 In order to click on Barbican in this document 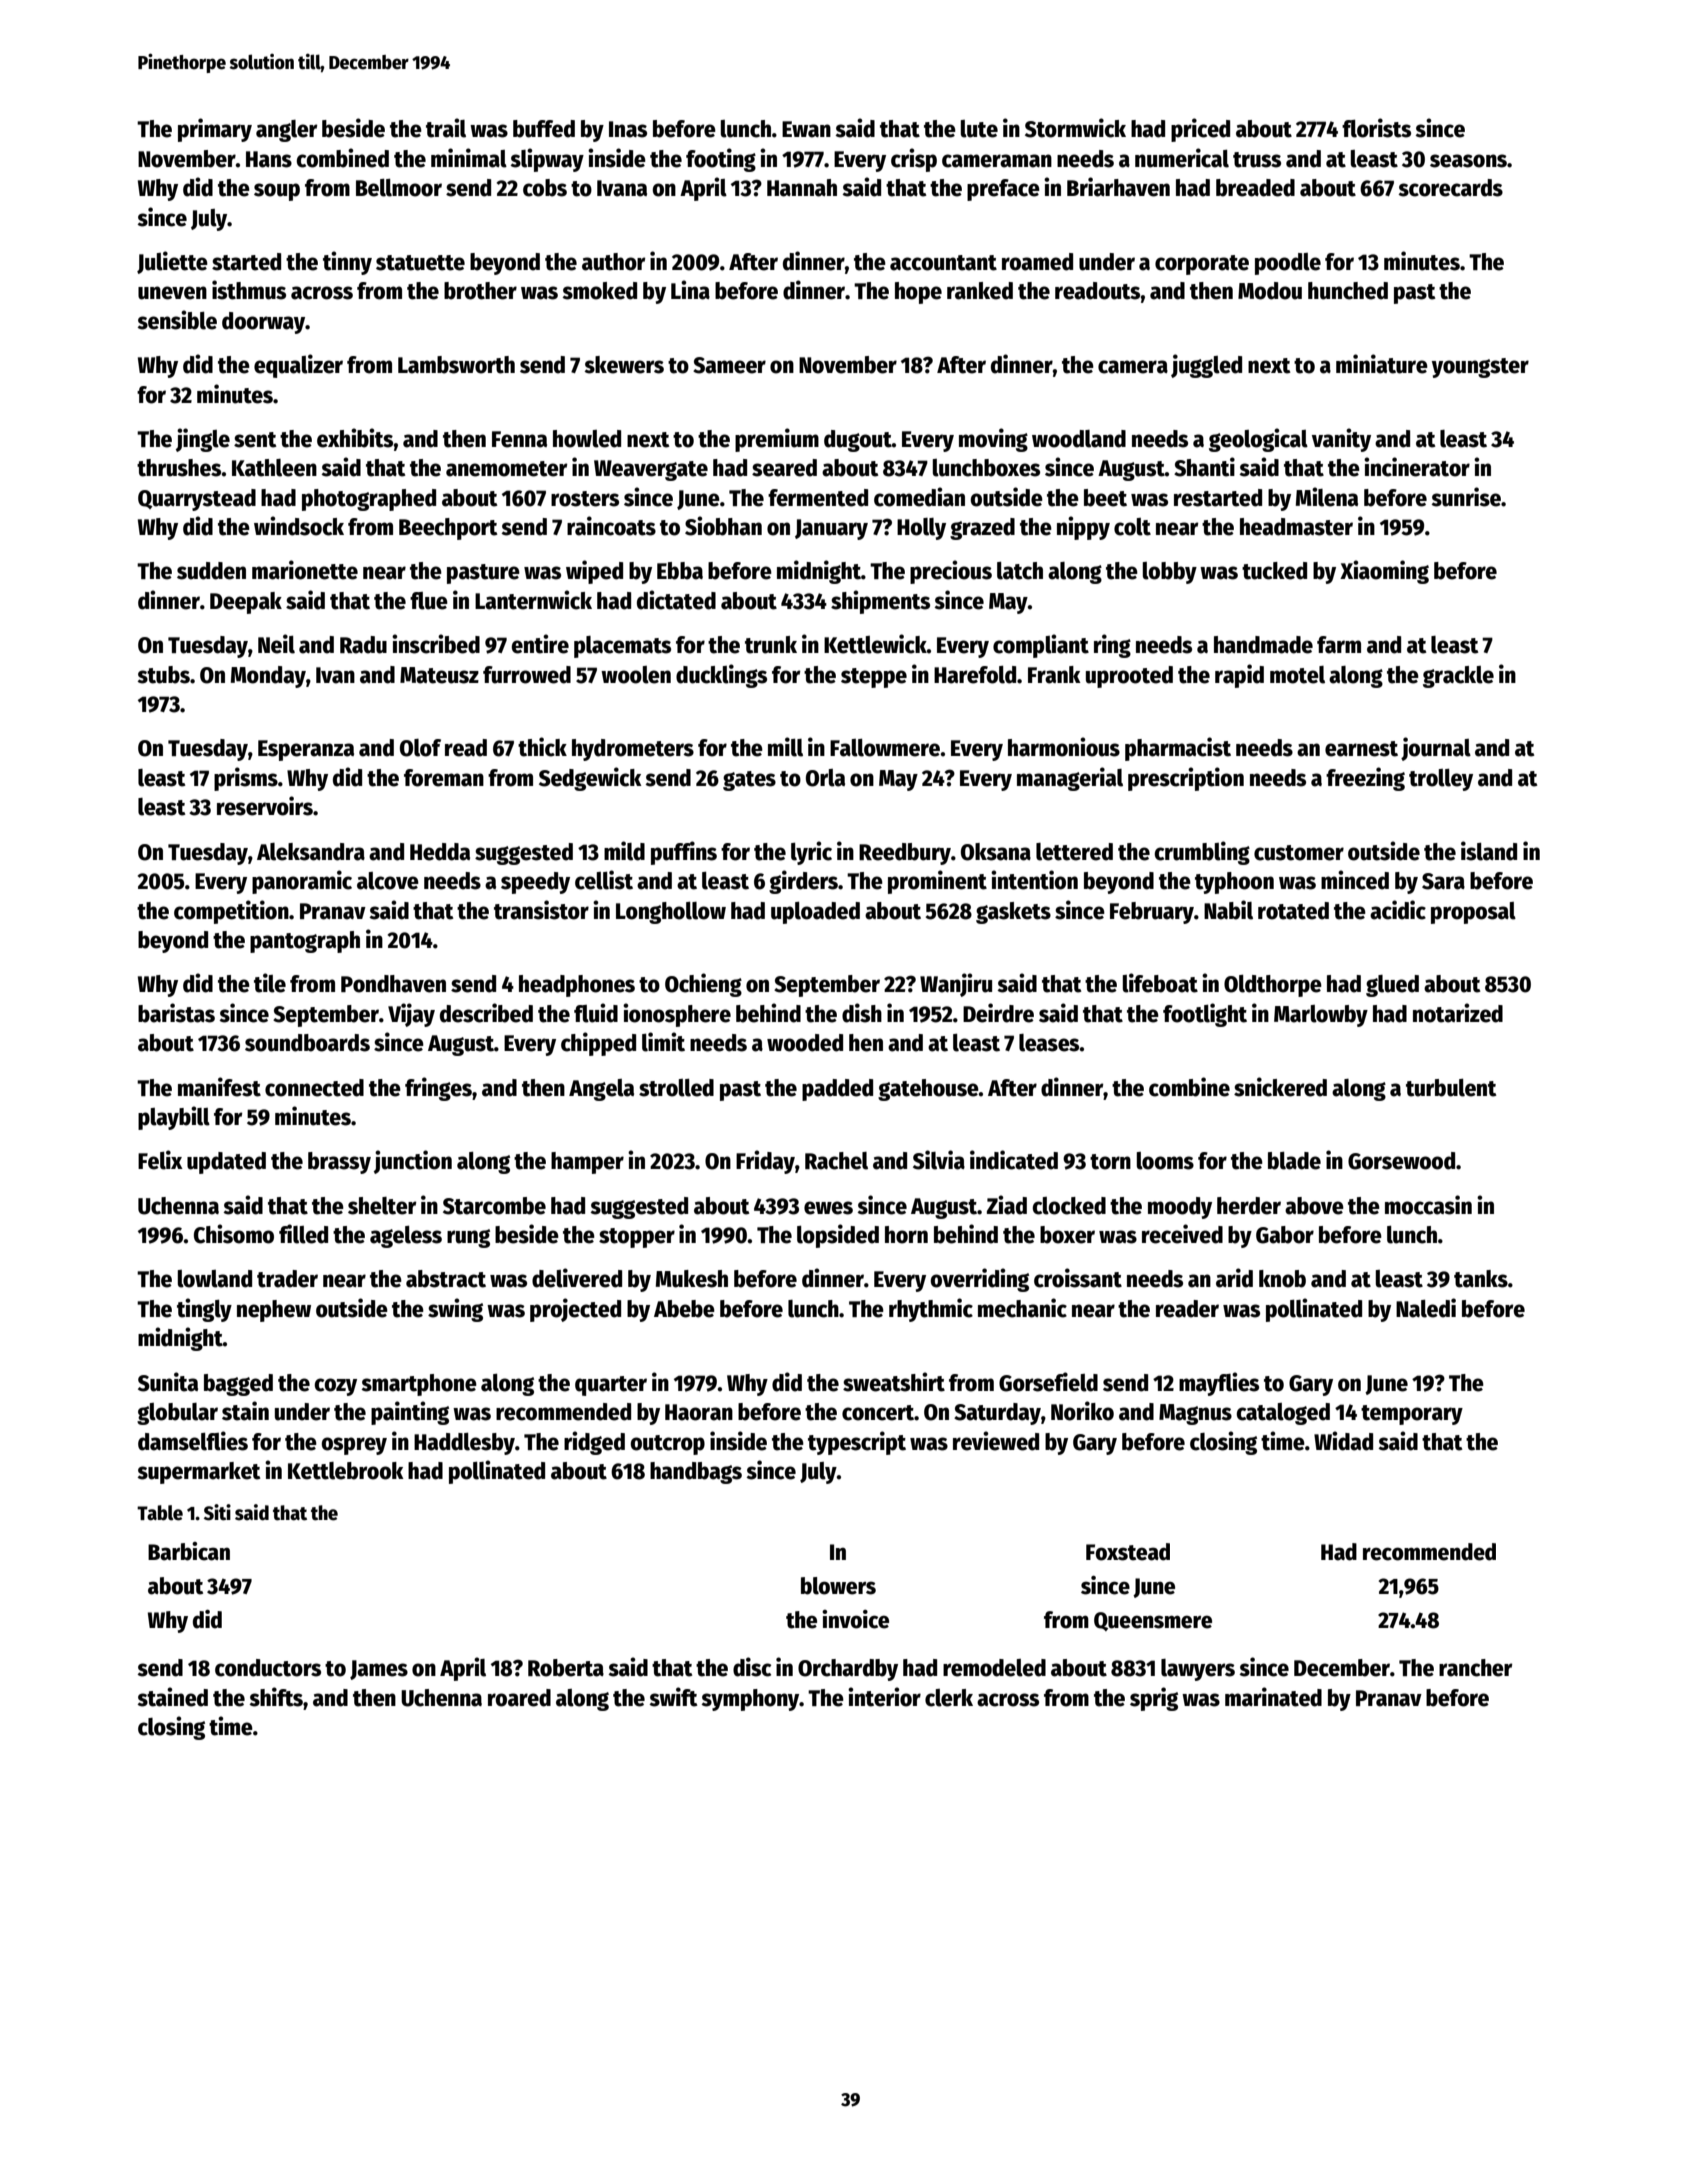, I will do `click(189, 1551)`.
